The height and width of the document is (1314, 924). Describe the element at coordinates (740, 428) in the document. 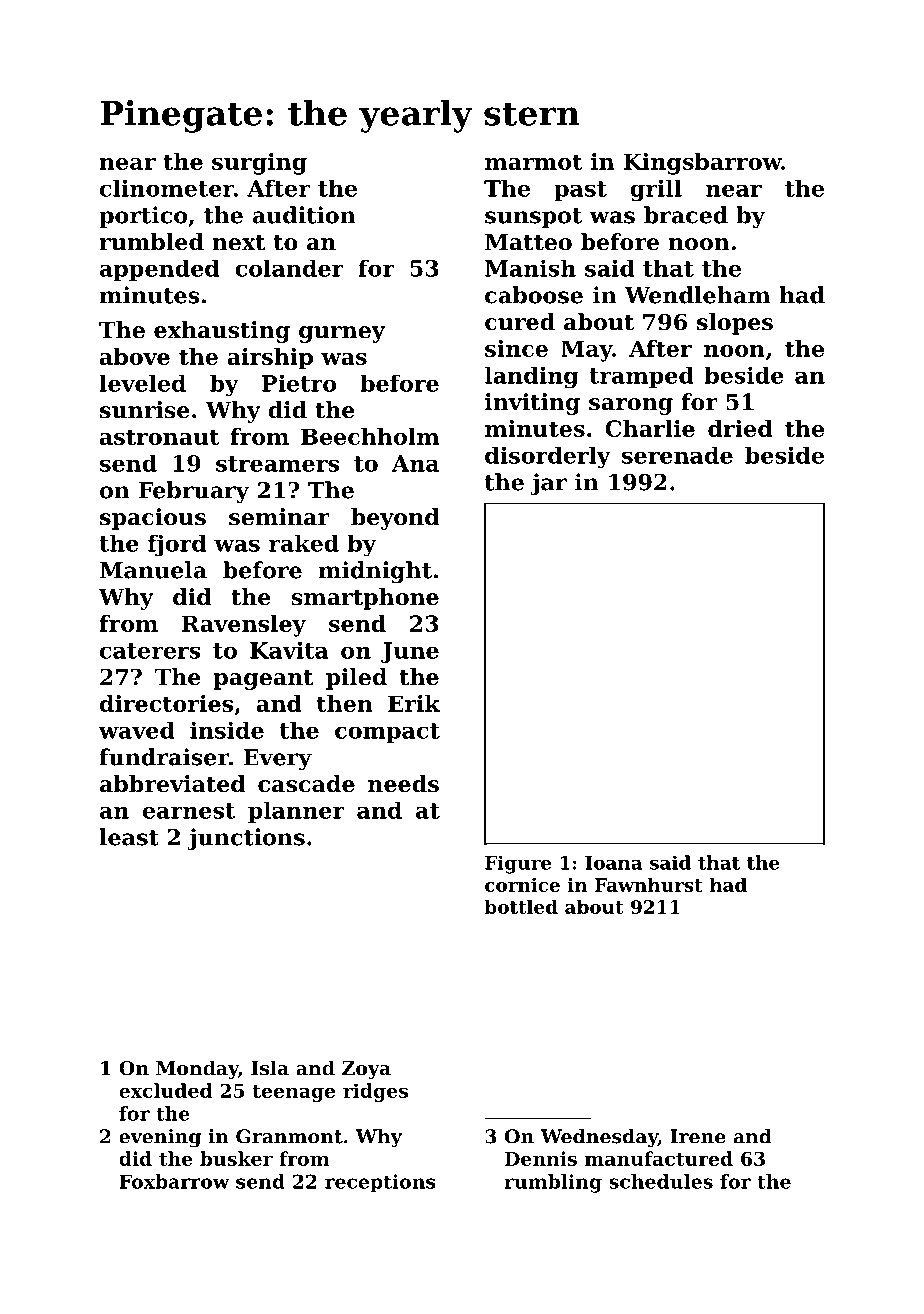

I see `dried` at that location.
